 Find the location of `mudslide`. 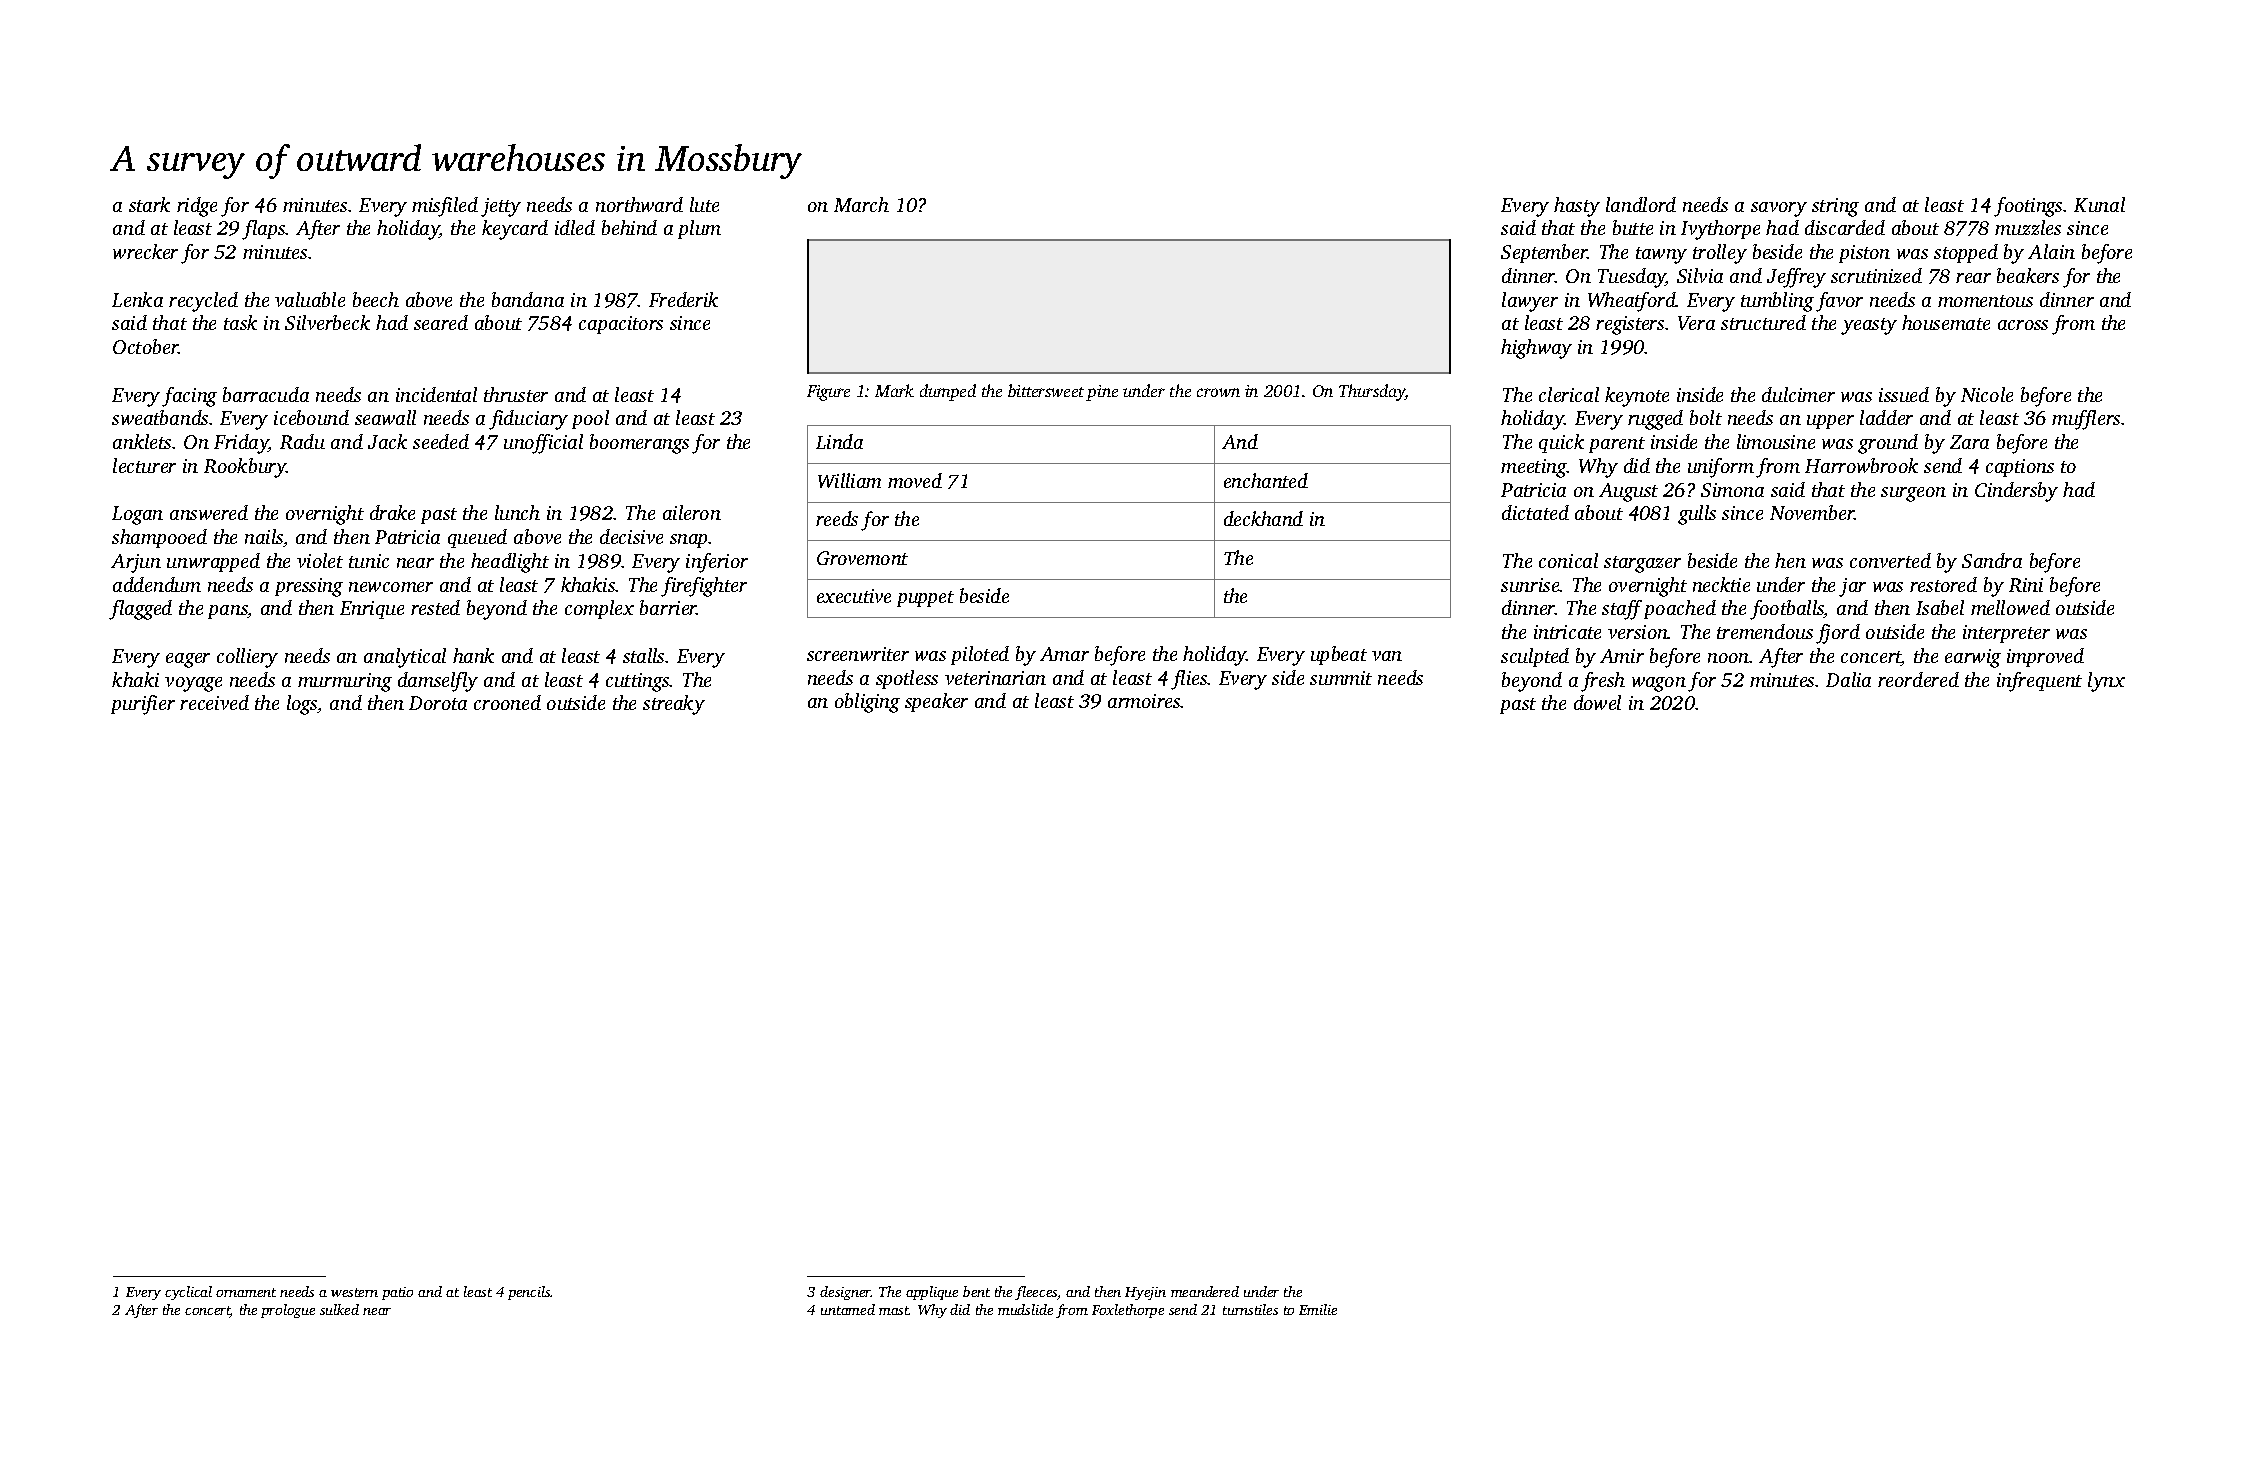

mudslide is located at coordinates (1025, 1309).
